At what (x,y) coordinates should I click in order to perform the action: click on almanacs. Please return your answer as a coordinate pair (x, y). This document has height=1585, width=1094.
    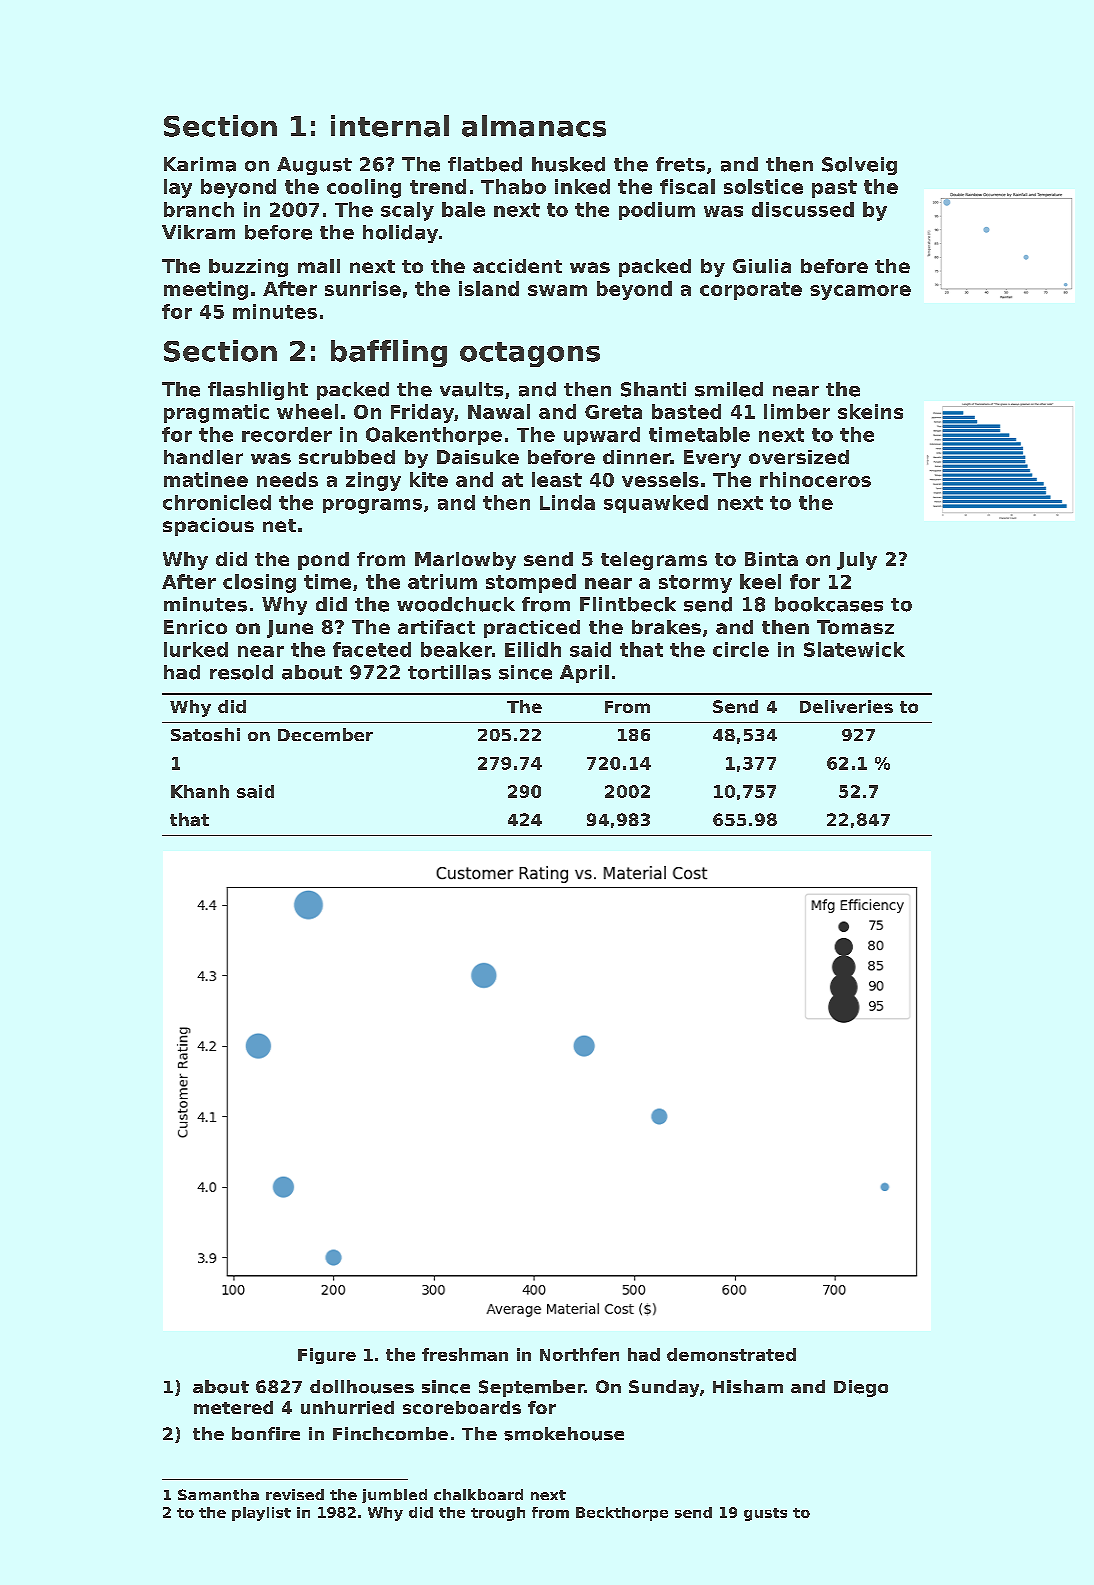
    Looking at the image, I should click on (534, 126).
